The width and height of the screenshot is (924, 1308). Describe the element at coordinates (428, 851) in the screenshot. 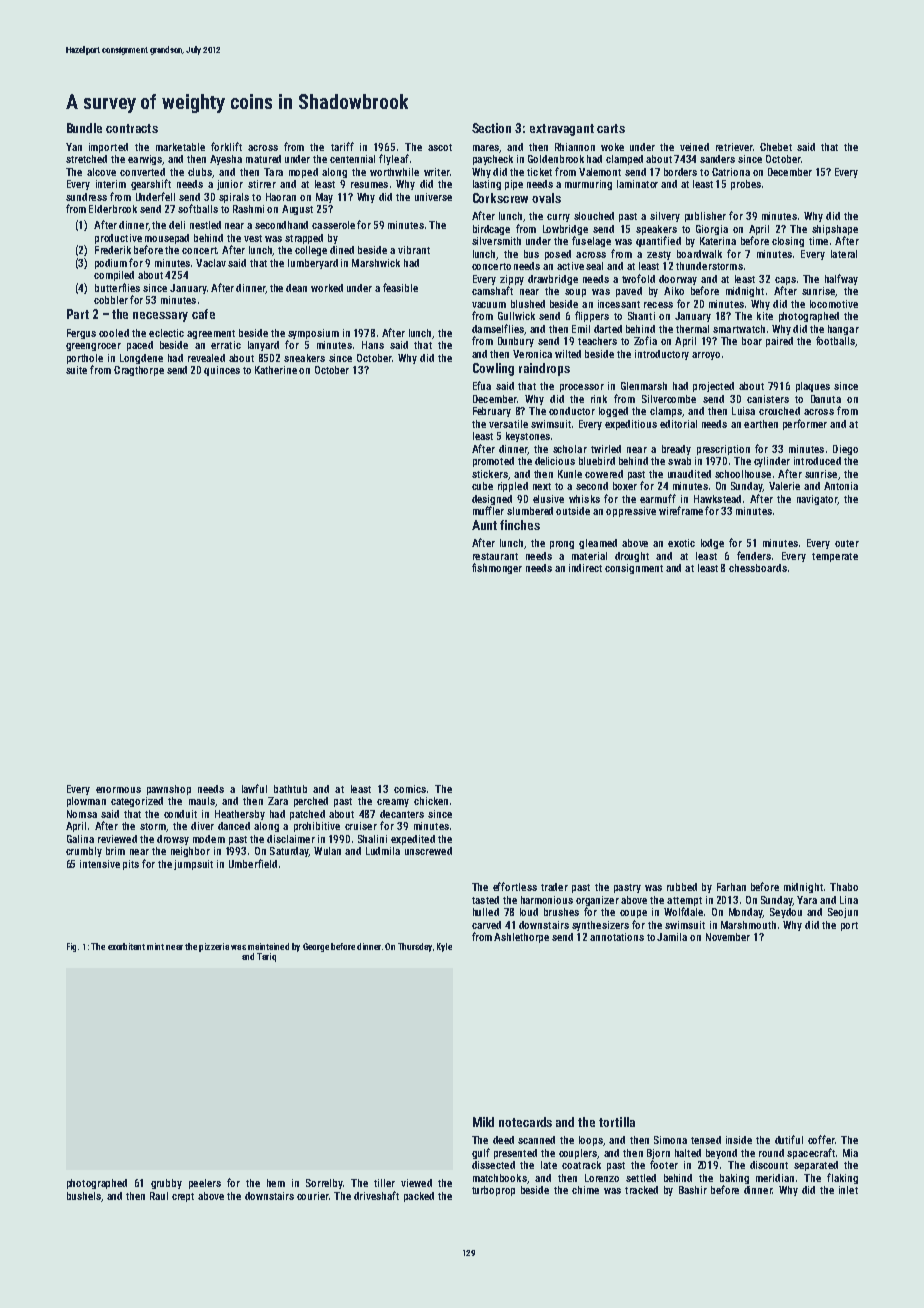

I see `unscrewed` at that location.
